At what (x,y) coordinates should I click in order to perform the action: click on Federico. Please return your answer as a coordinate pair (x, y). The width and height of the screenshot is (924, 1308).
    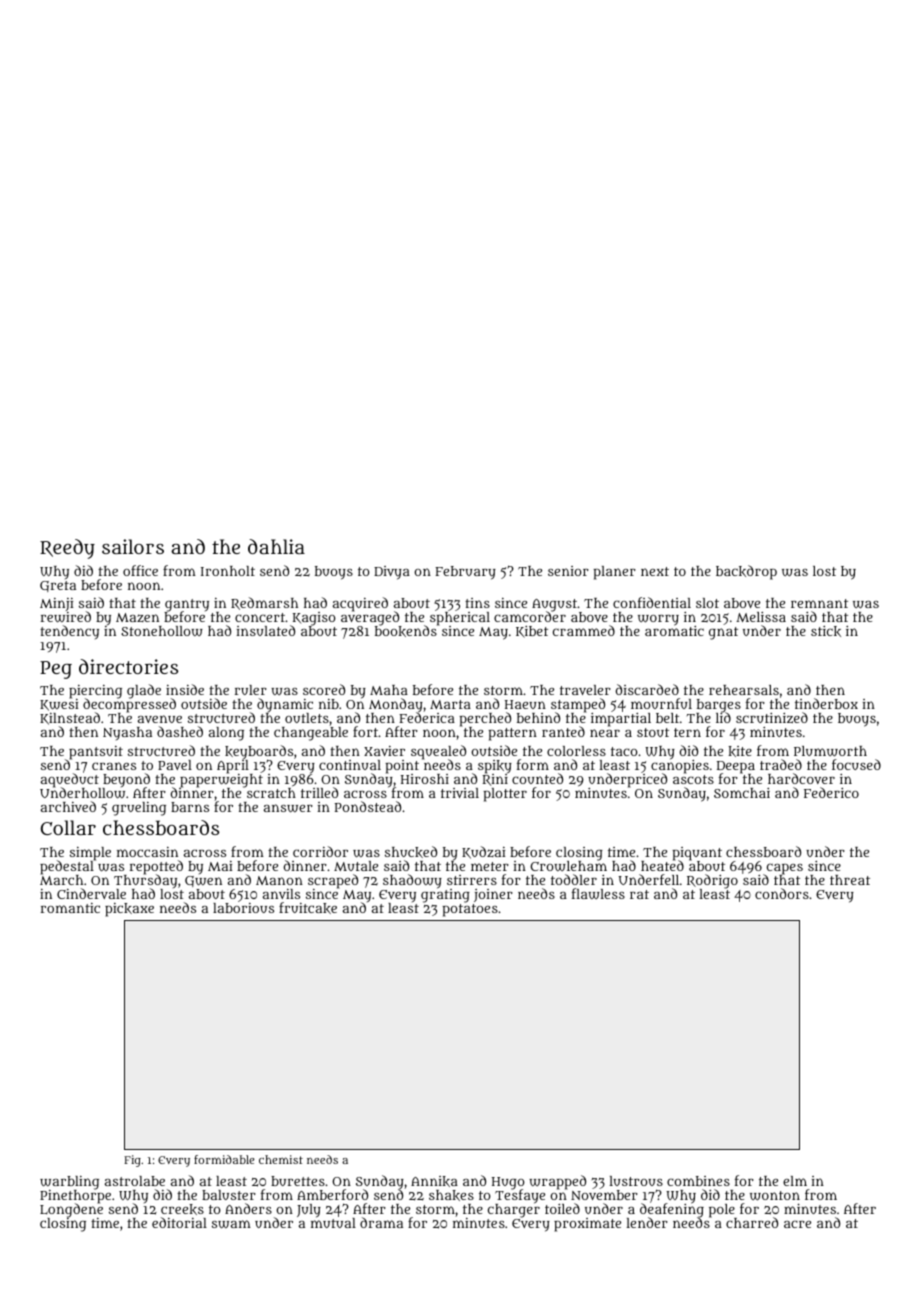
    Looking at the image, I should click on (831, 792).
